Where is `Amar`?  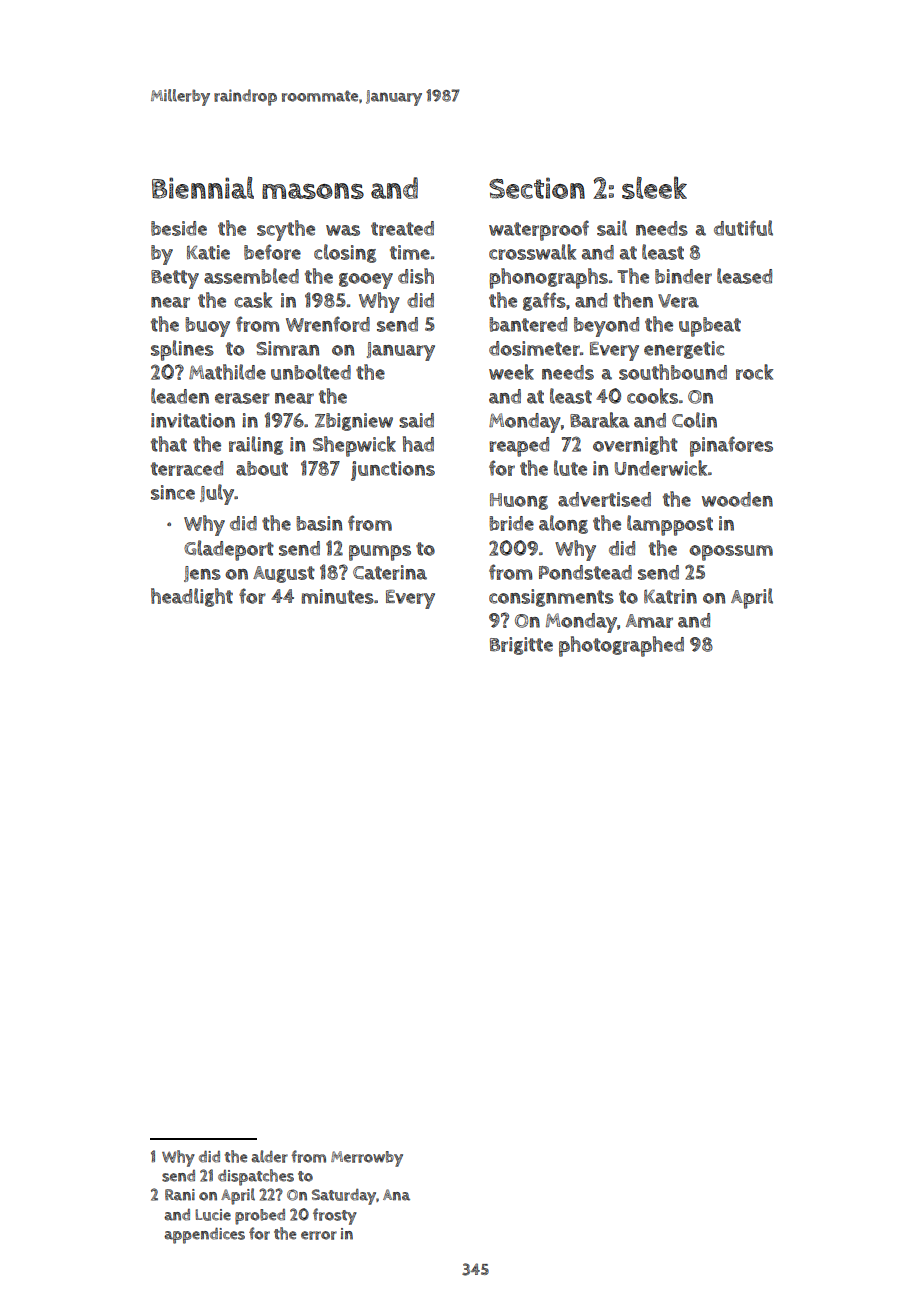 Amar is located at coordinates (649, 621).
